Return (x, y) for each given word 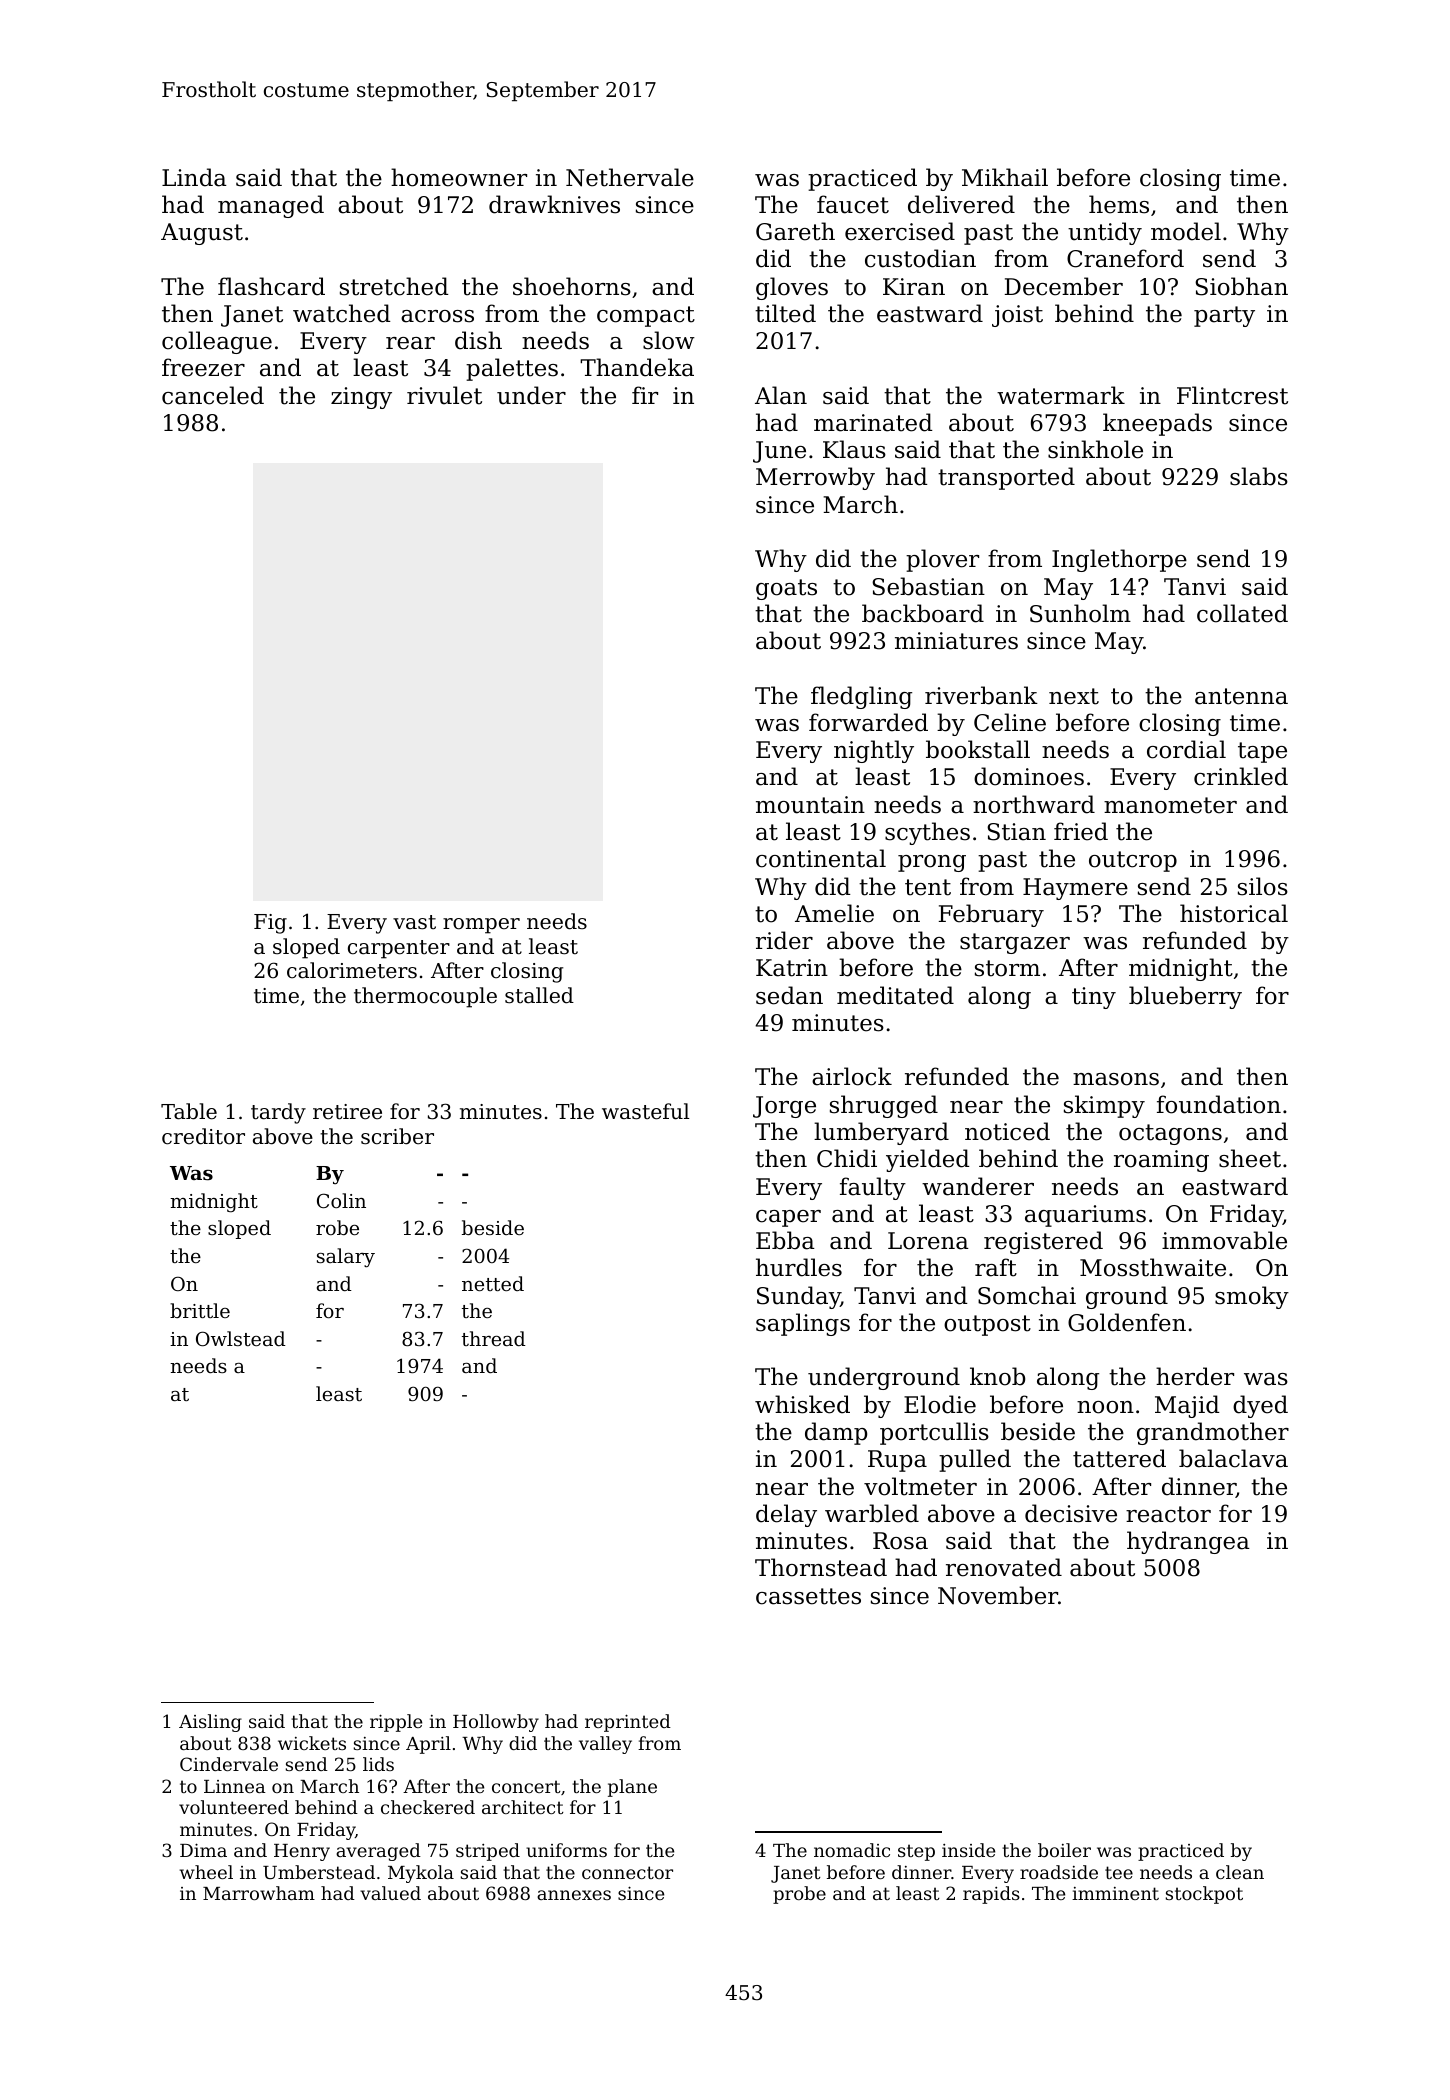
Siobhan (1241, 286)
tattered (1119, 1458)
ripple (396, 1723)
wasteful (645, 1111)
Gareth (795, 231)
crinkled (1241, 776)
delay (786, 1515)
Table (189, 1111)
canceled (213, 395)
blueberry (1185, 997)
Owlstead (241, 1338)
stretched (394, 286)
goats (786, 589)
